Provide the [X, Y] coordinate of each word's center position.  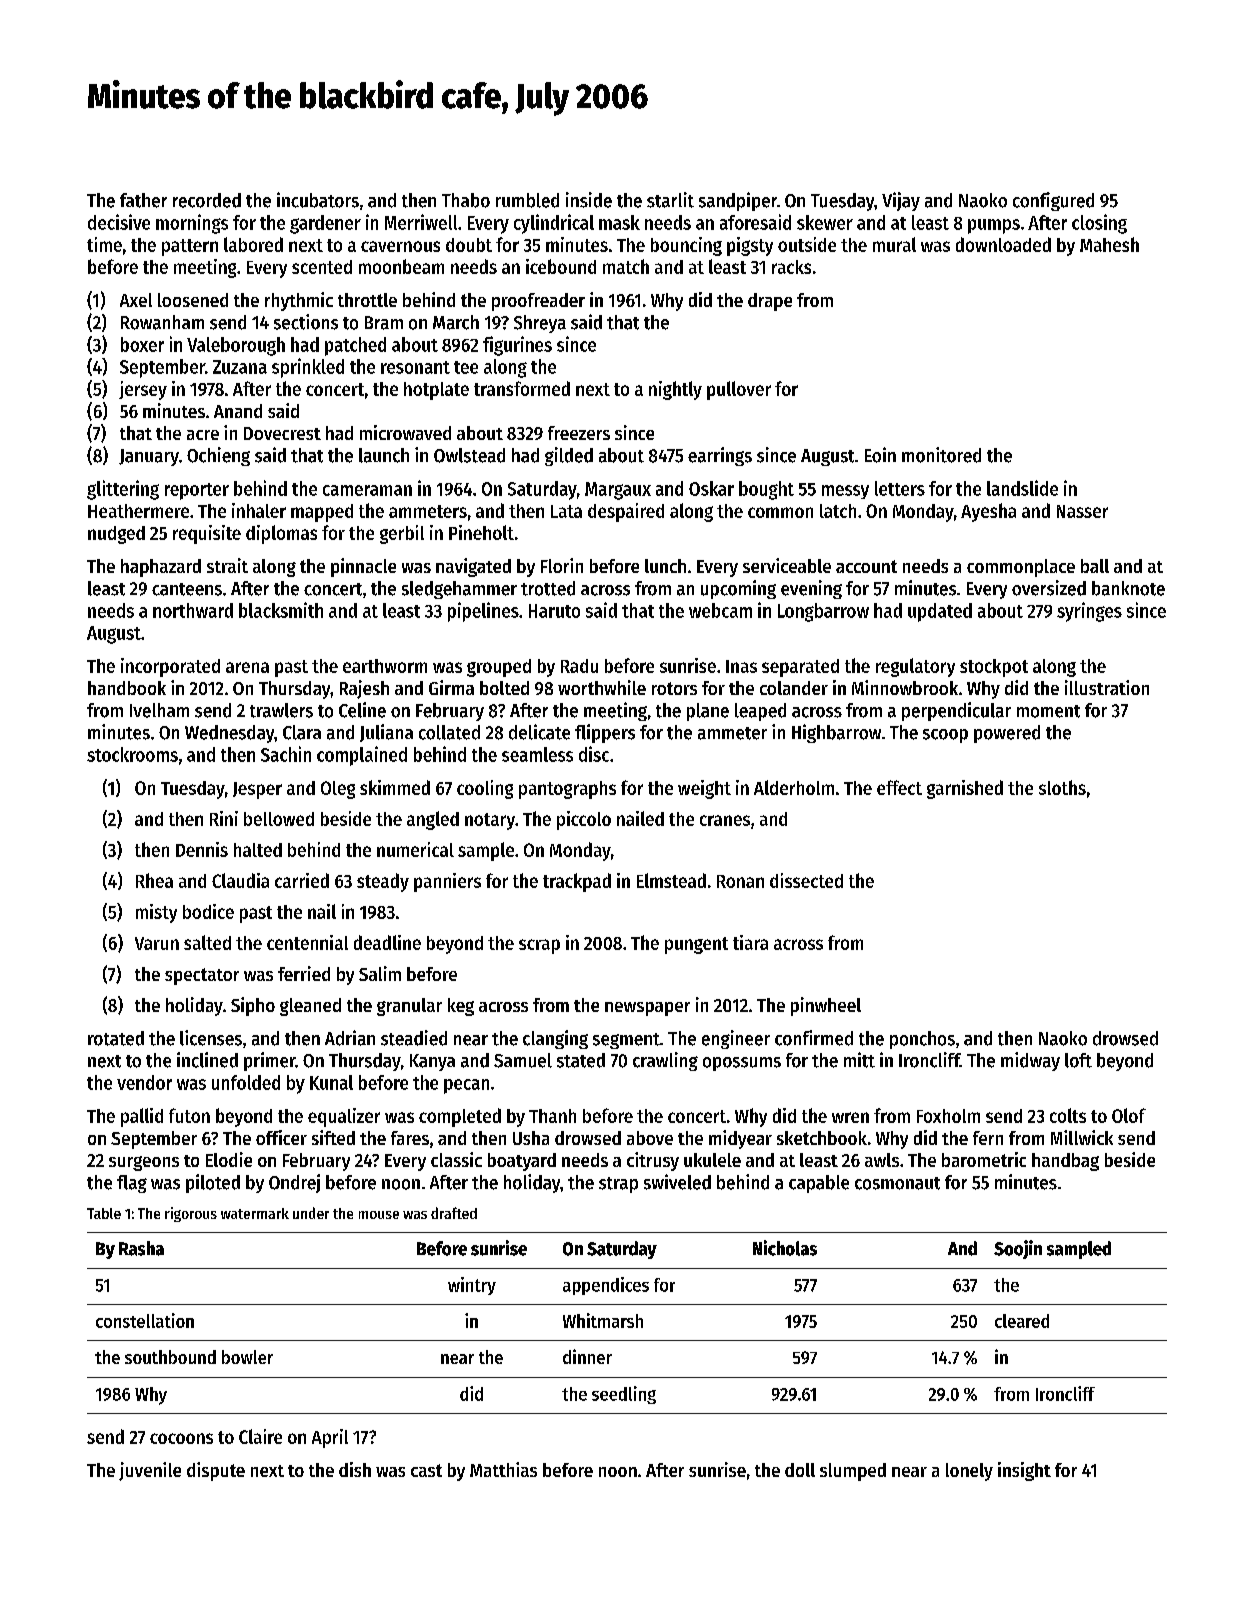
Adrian [350, 1038]
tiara [750, 942]
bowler [247, 1357]
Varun [157, 943]
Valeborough [236, 346]
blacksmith [281, 610]
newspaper [647, 1009]
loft [1078, 1060]
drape [770, 302]
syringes [1089, 612]
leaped [760, 712]
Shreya [540, 324]
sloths [1062, 787]
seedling [624, 1395]
